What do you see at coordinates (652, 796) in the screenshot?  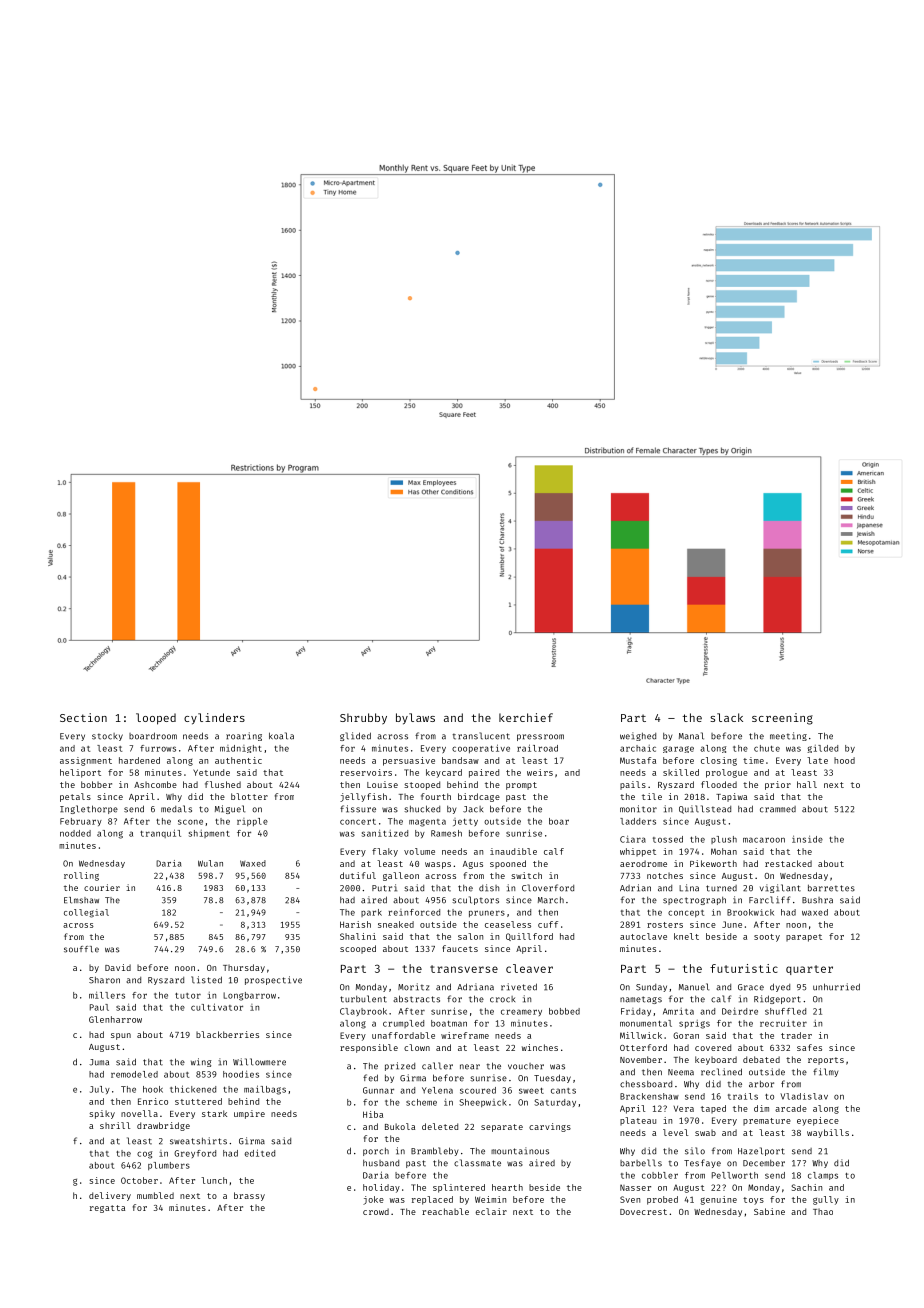 I see `tile` at bounding box center [652, 796].
